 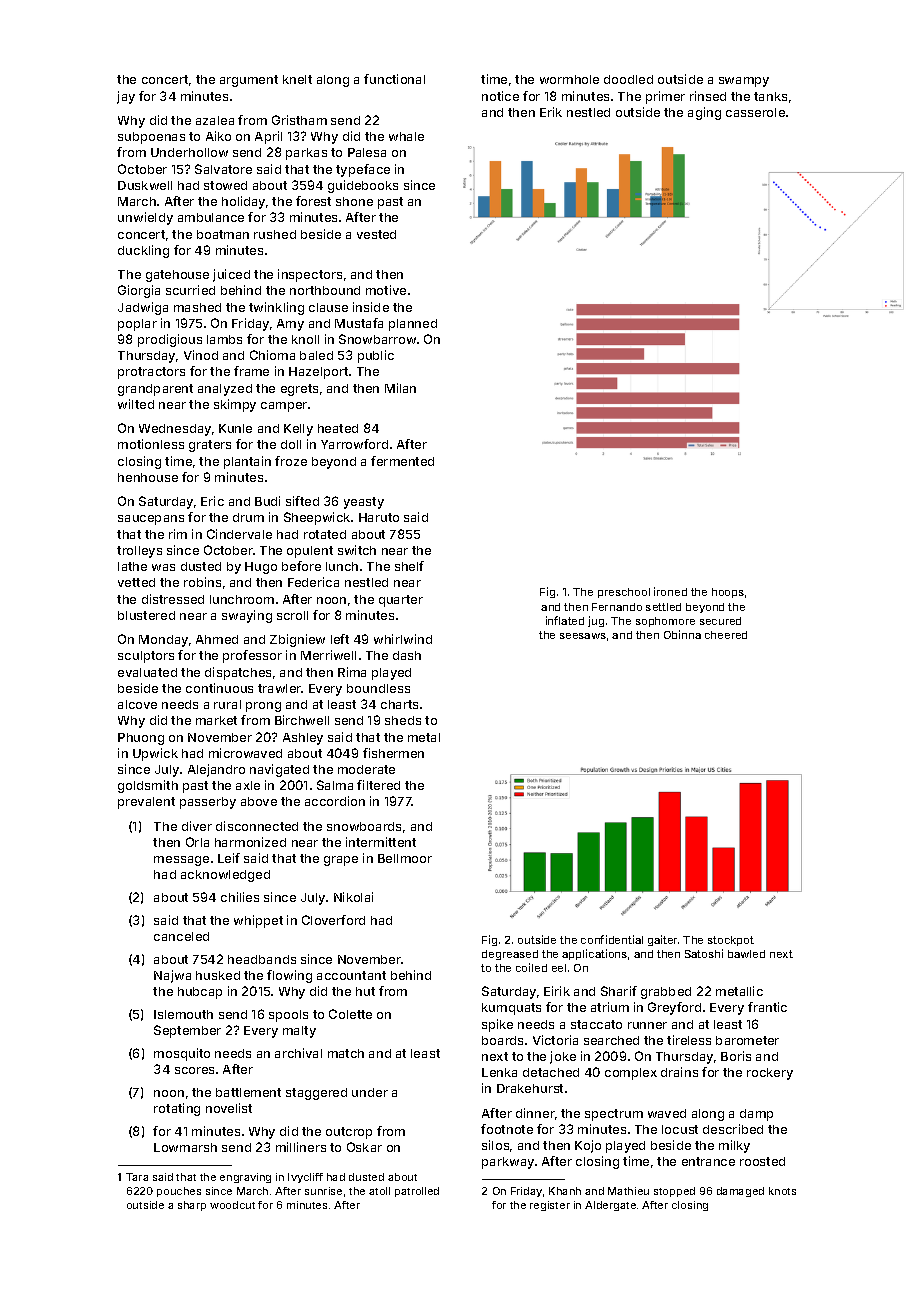 I want to click on fermented, so click(x=402, y=461).
